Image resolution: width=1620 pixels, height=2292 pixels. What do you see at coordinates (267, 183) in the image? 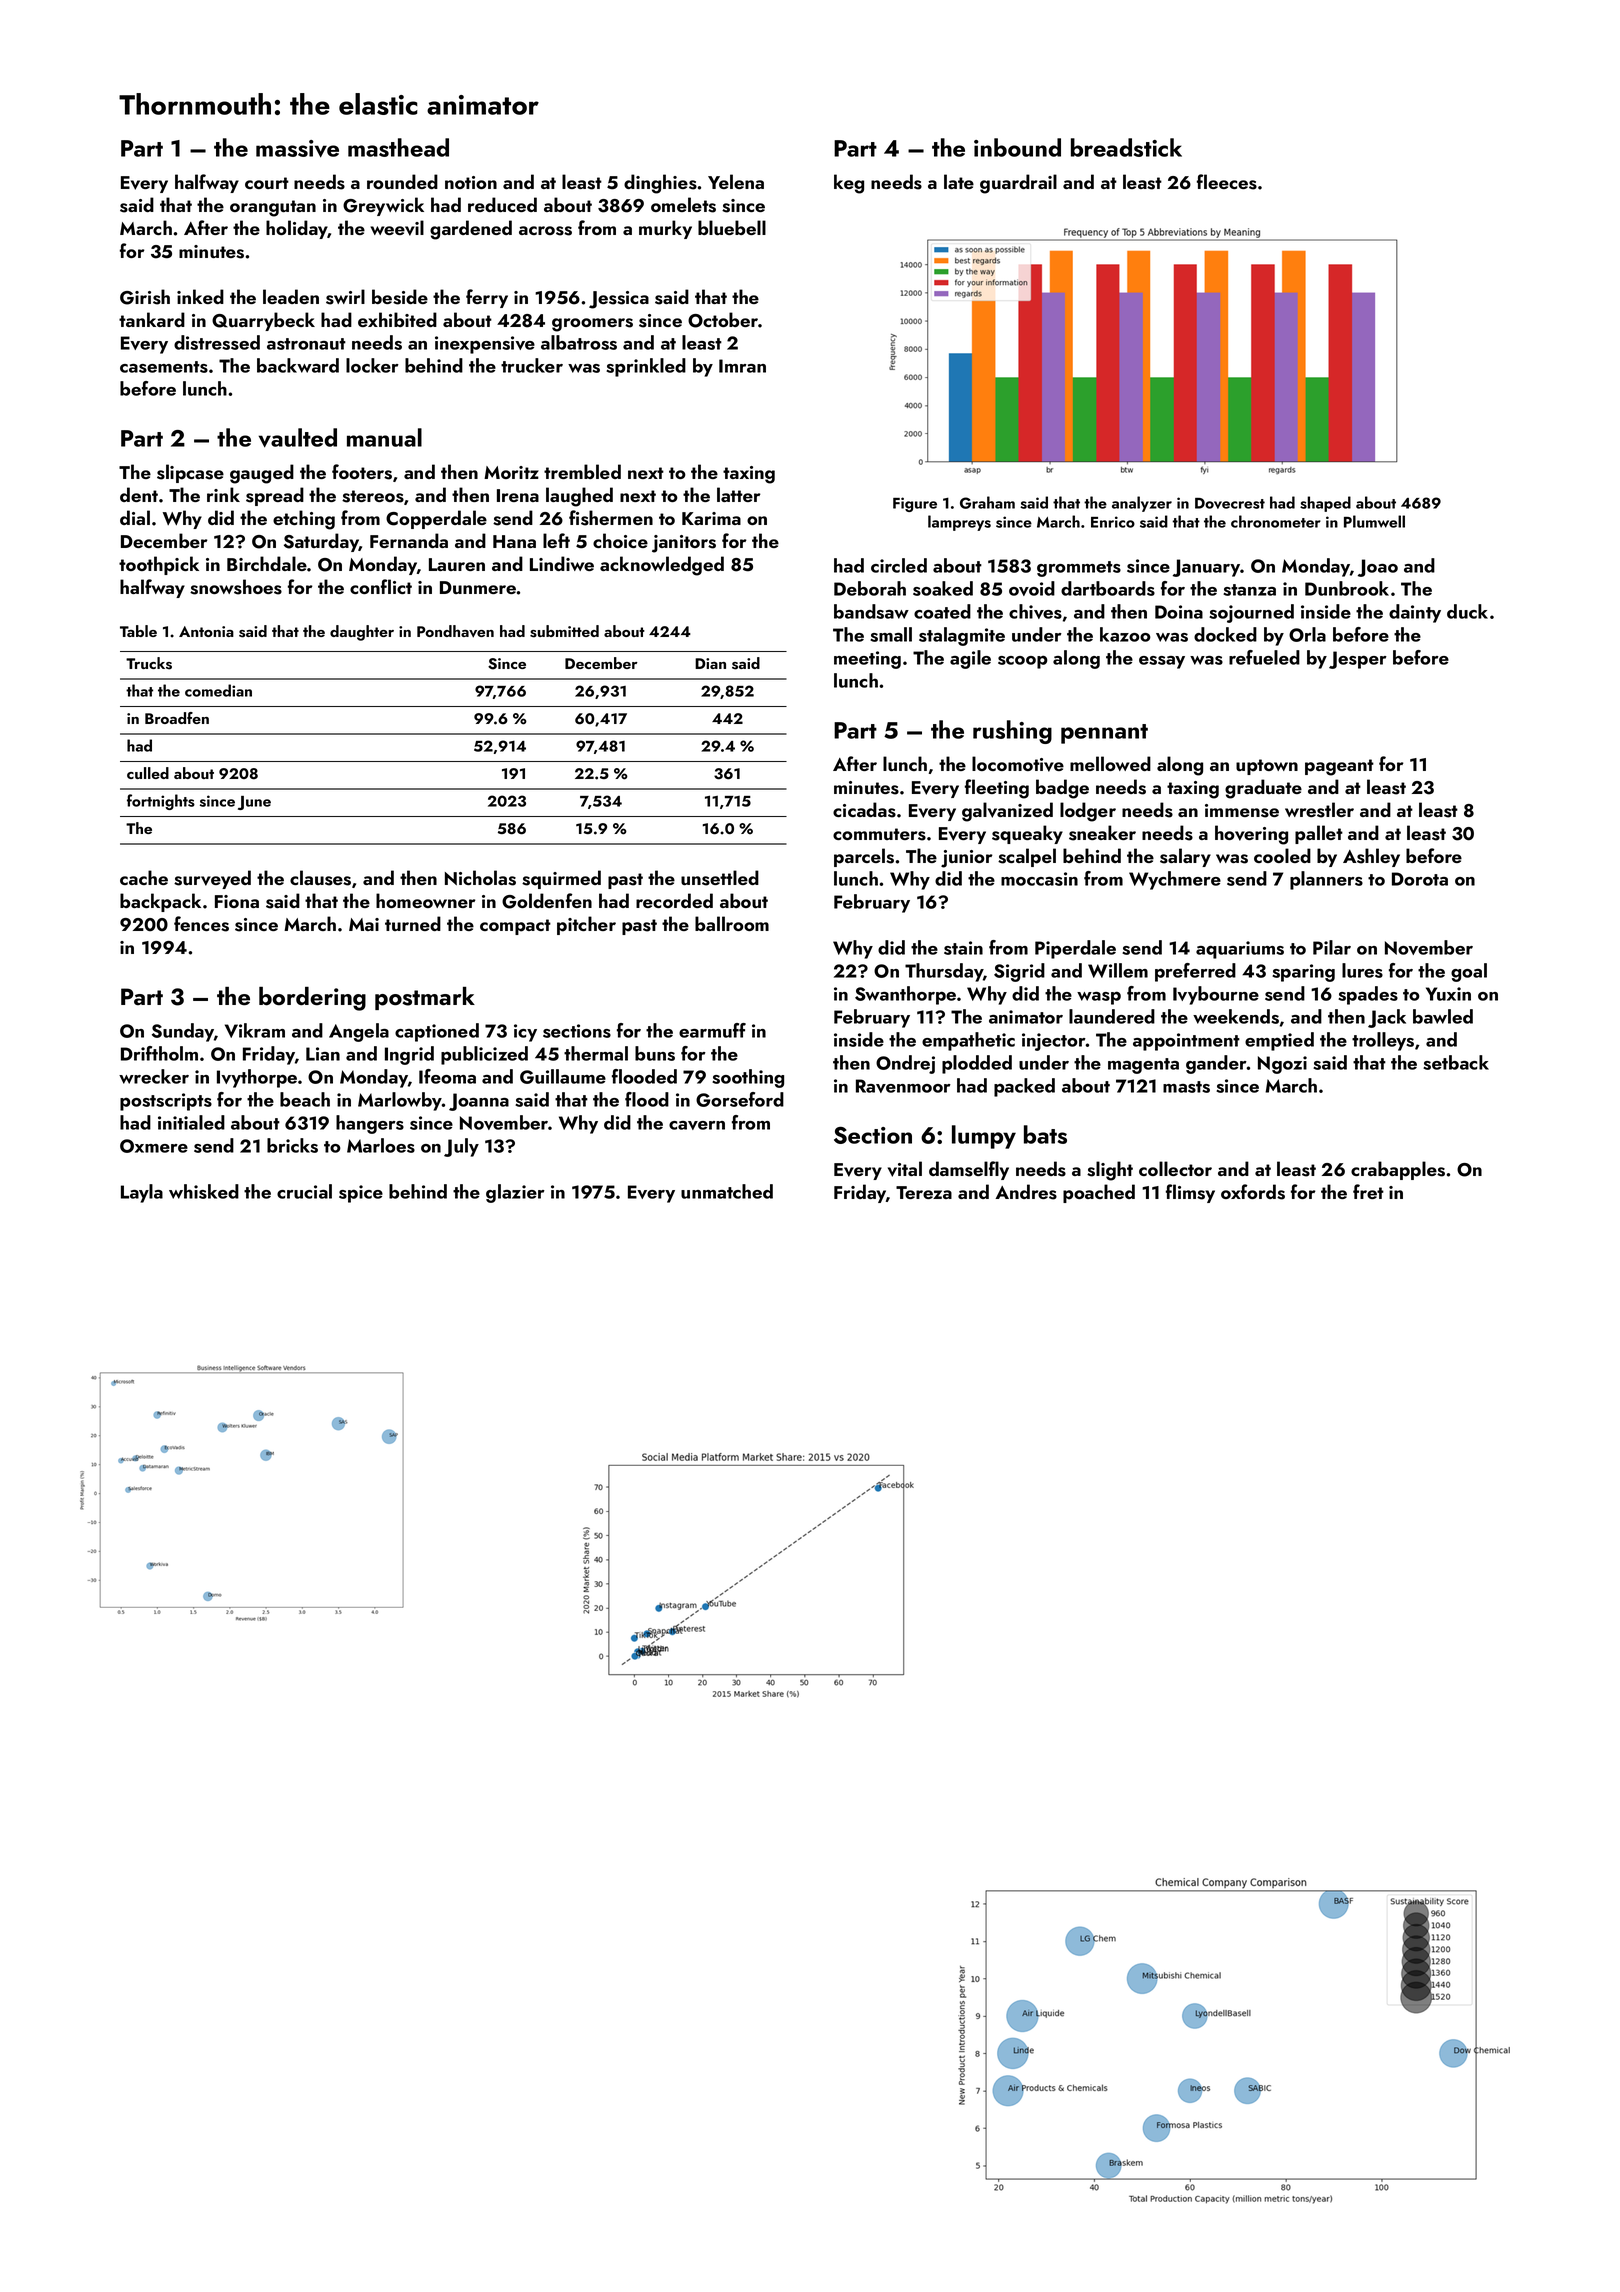
I see `court` at bounding box center [267, 183].
